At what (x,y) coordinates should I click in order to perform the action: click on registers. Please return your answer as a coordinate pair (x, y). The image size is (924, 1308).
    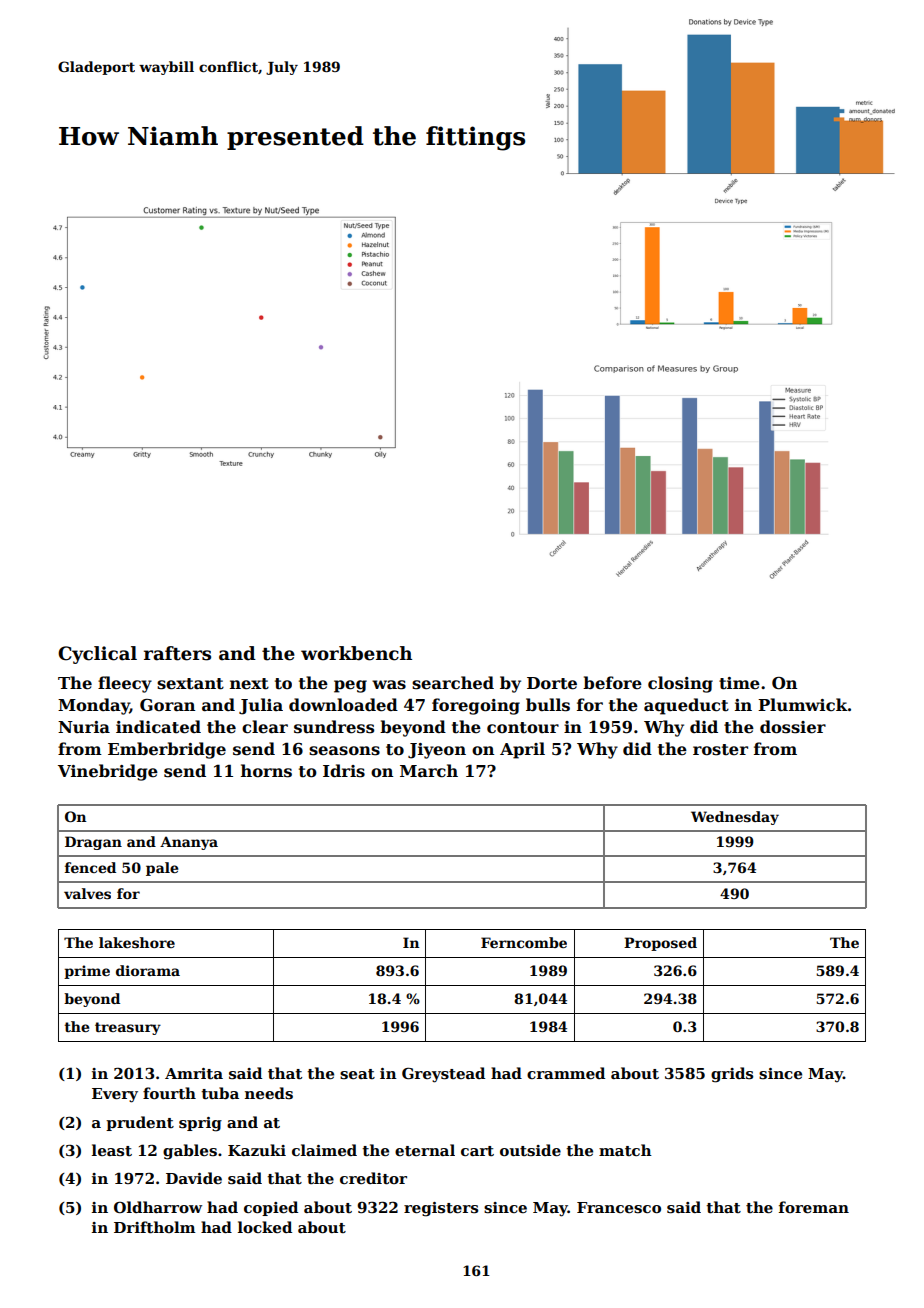
    Looking at the image, I should click on (441, 1209).
